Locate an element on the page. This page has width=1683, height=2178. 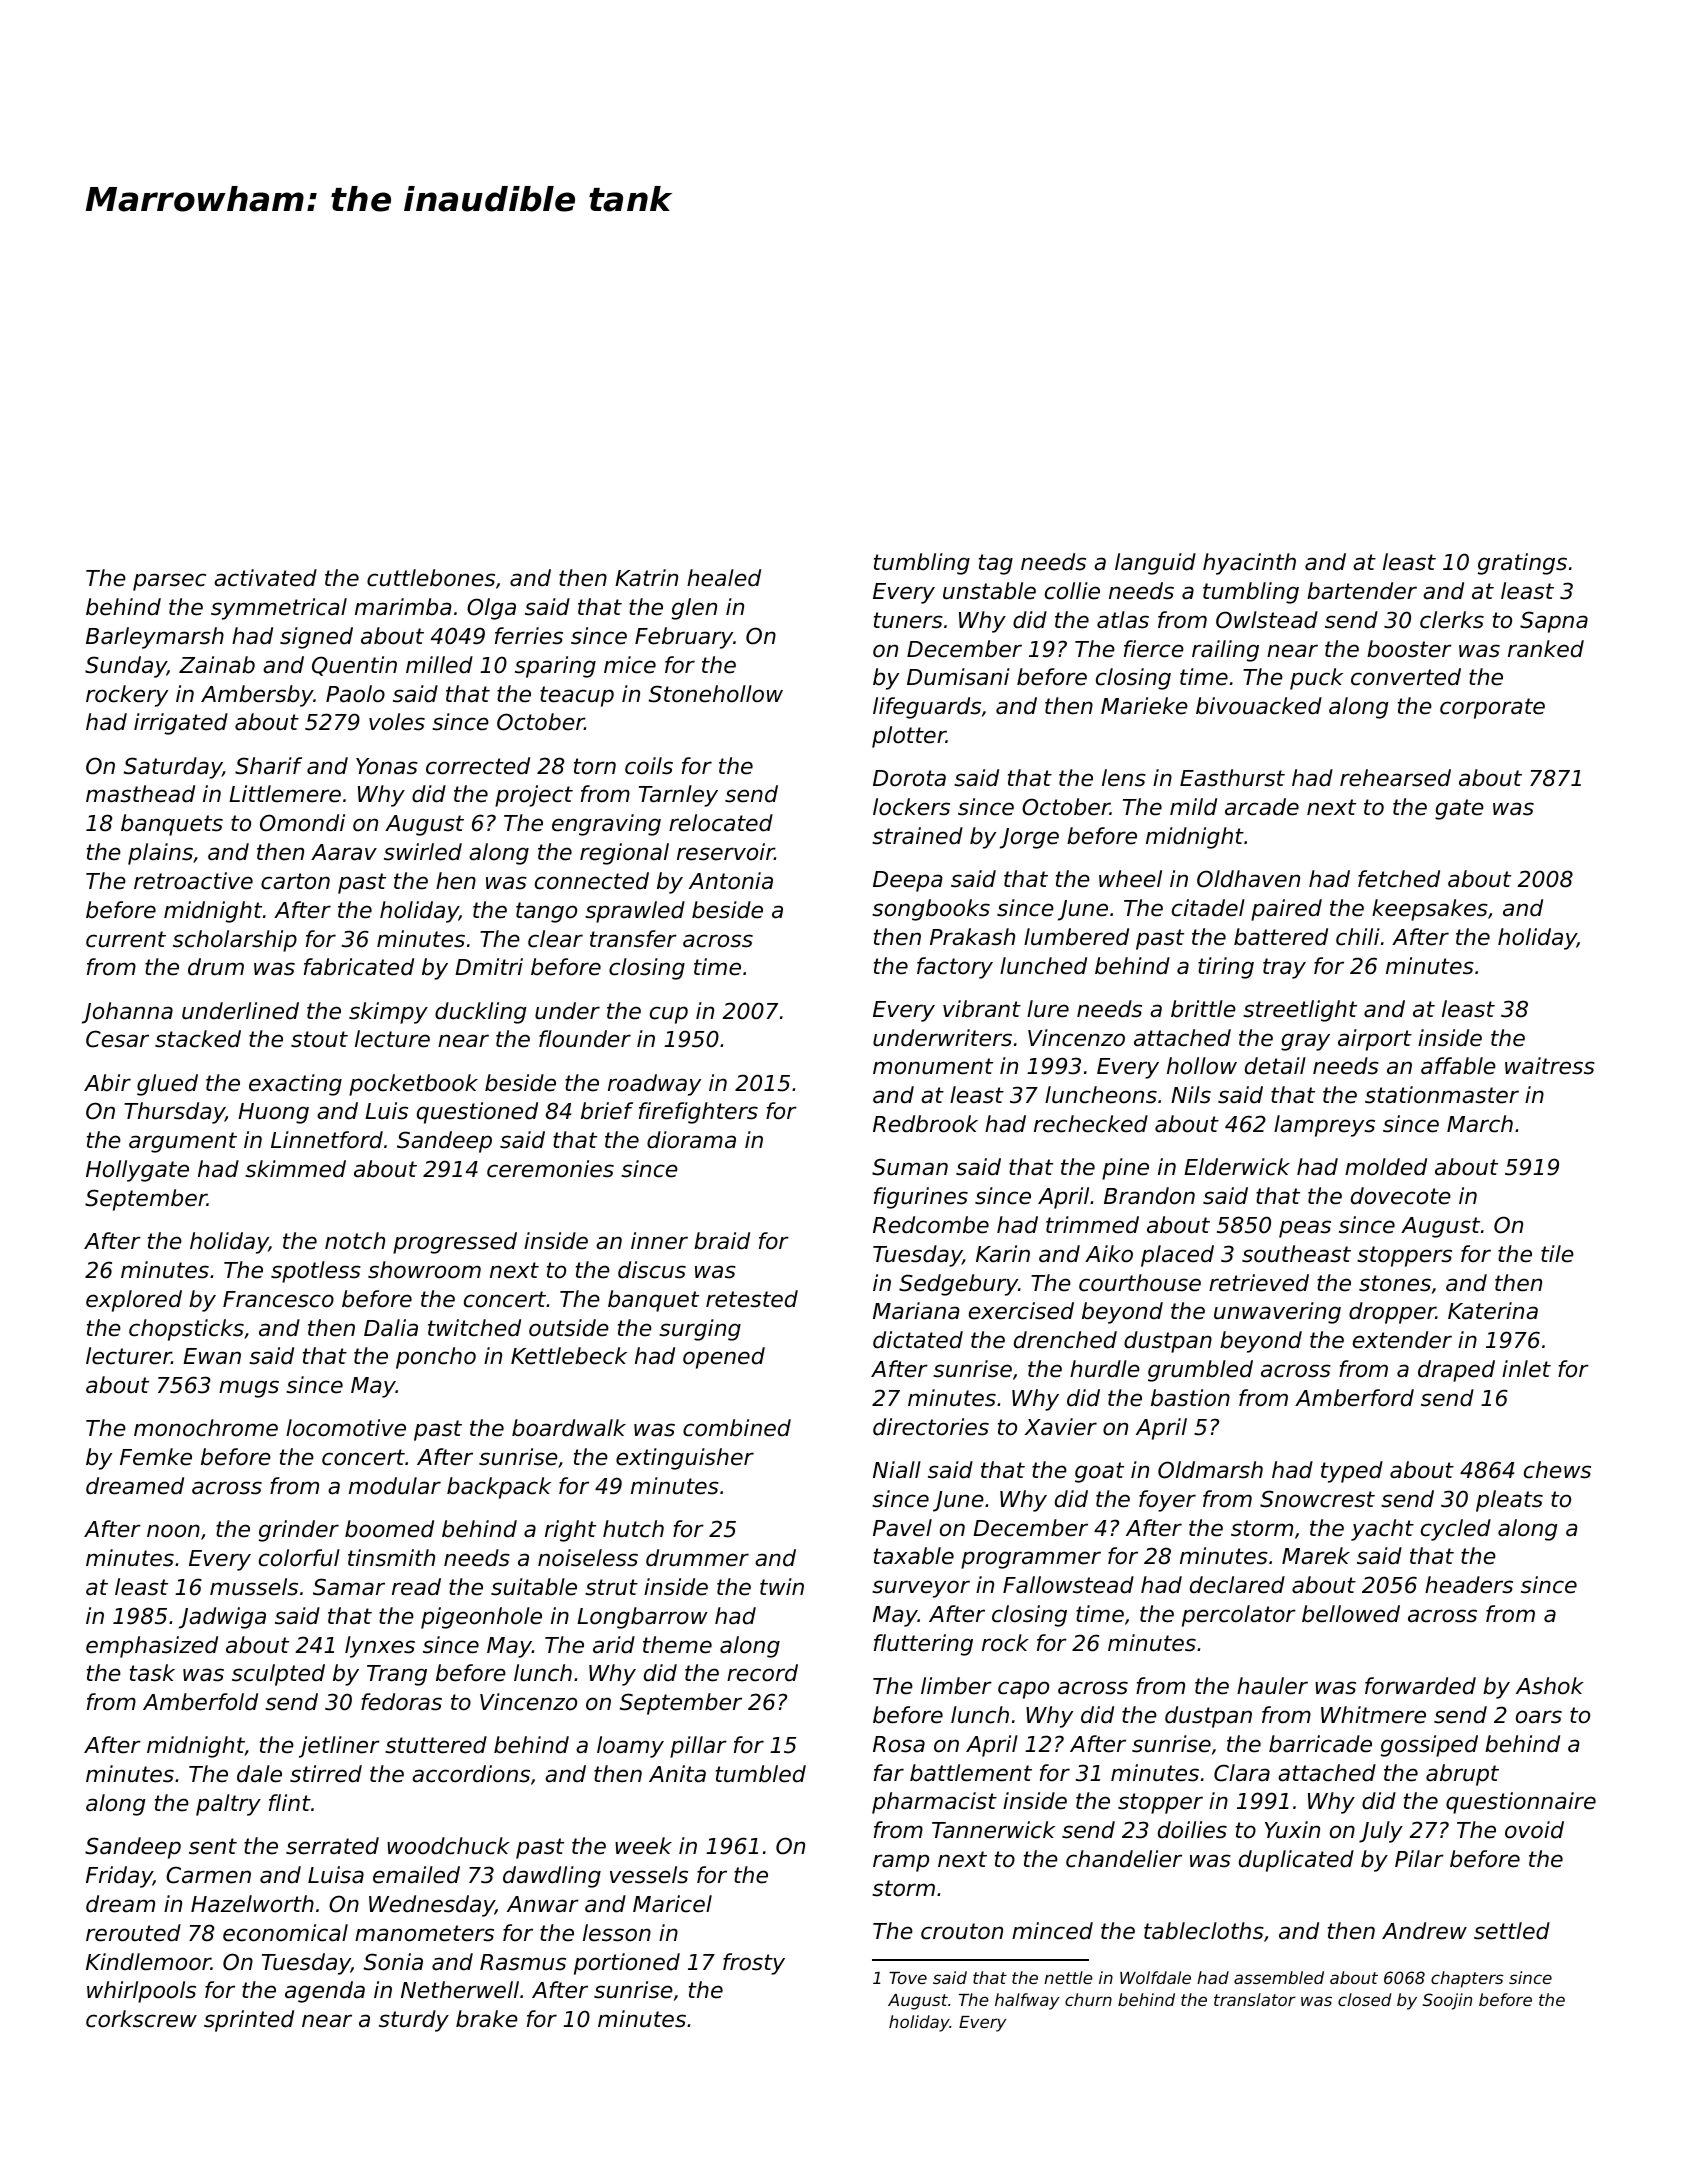
retested is located at coordinates (752, 1299).
